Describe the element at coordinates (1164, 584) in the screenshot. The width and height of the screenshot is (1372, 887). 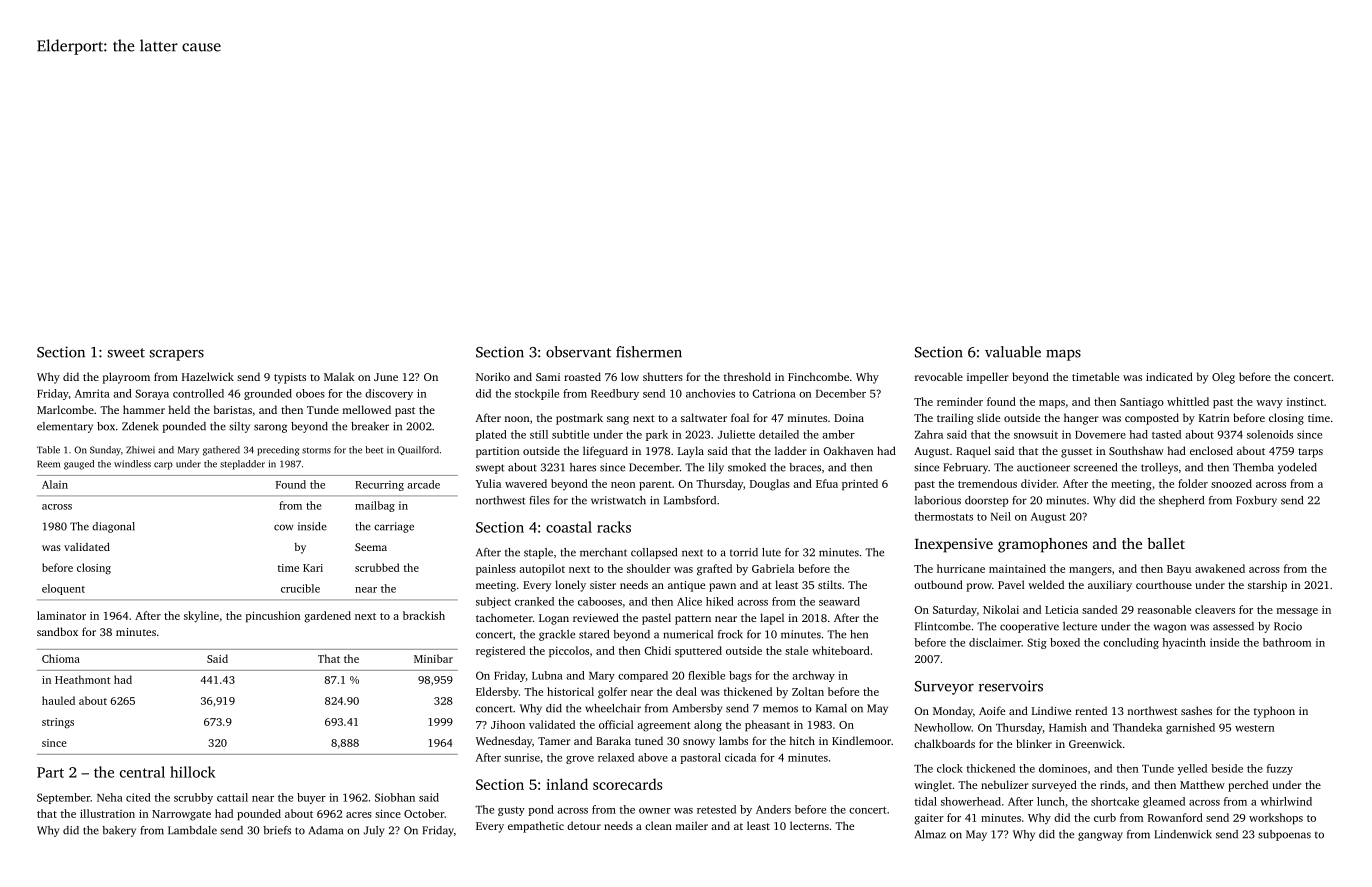
I see `courthouse` at that location.
